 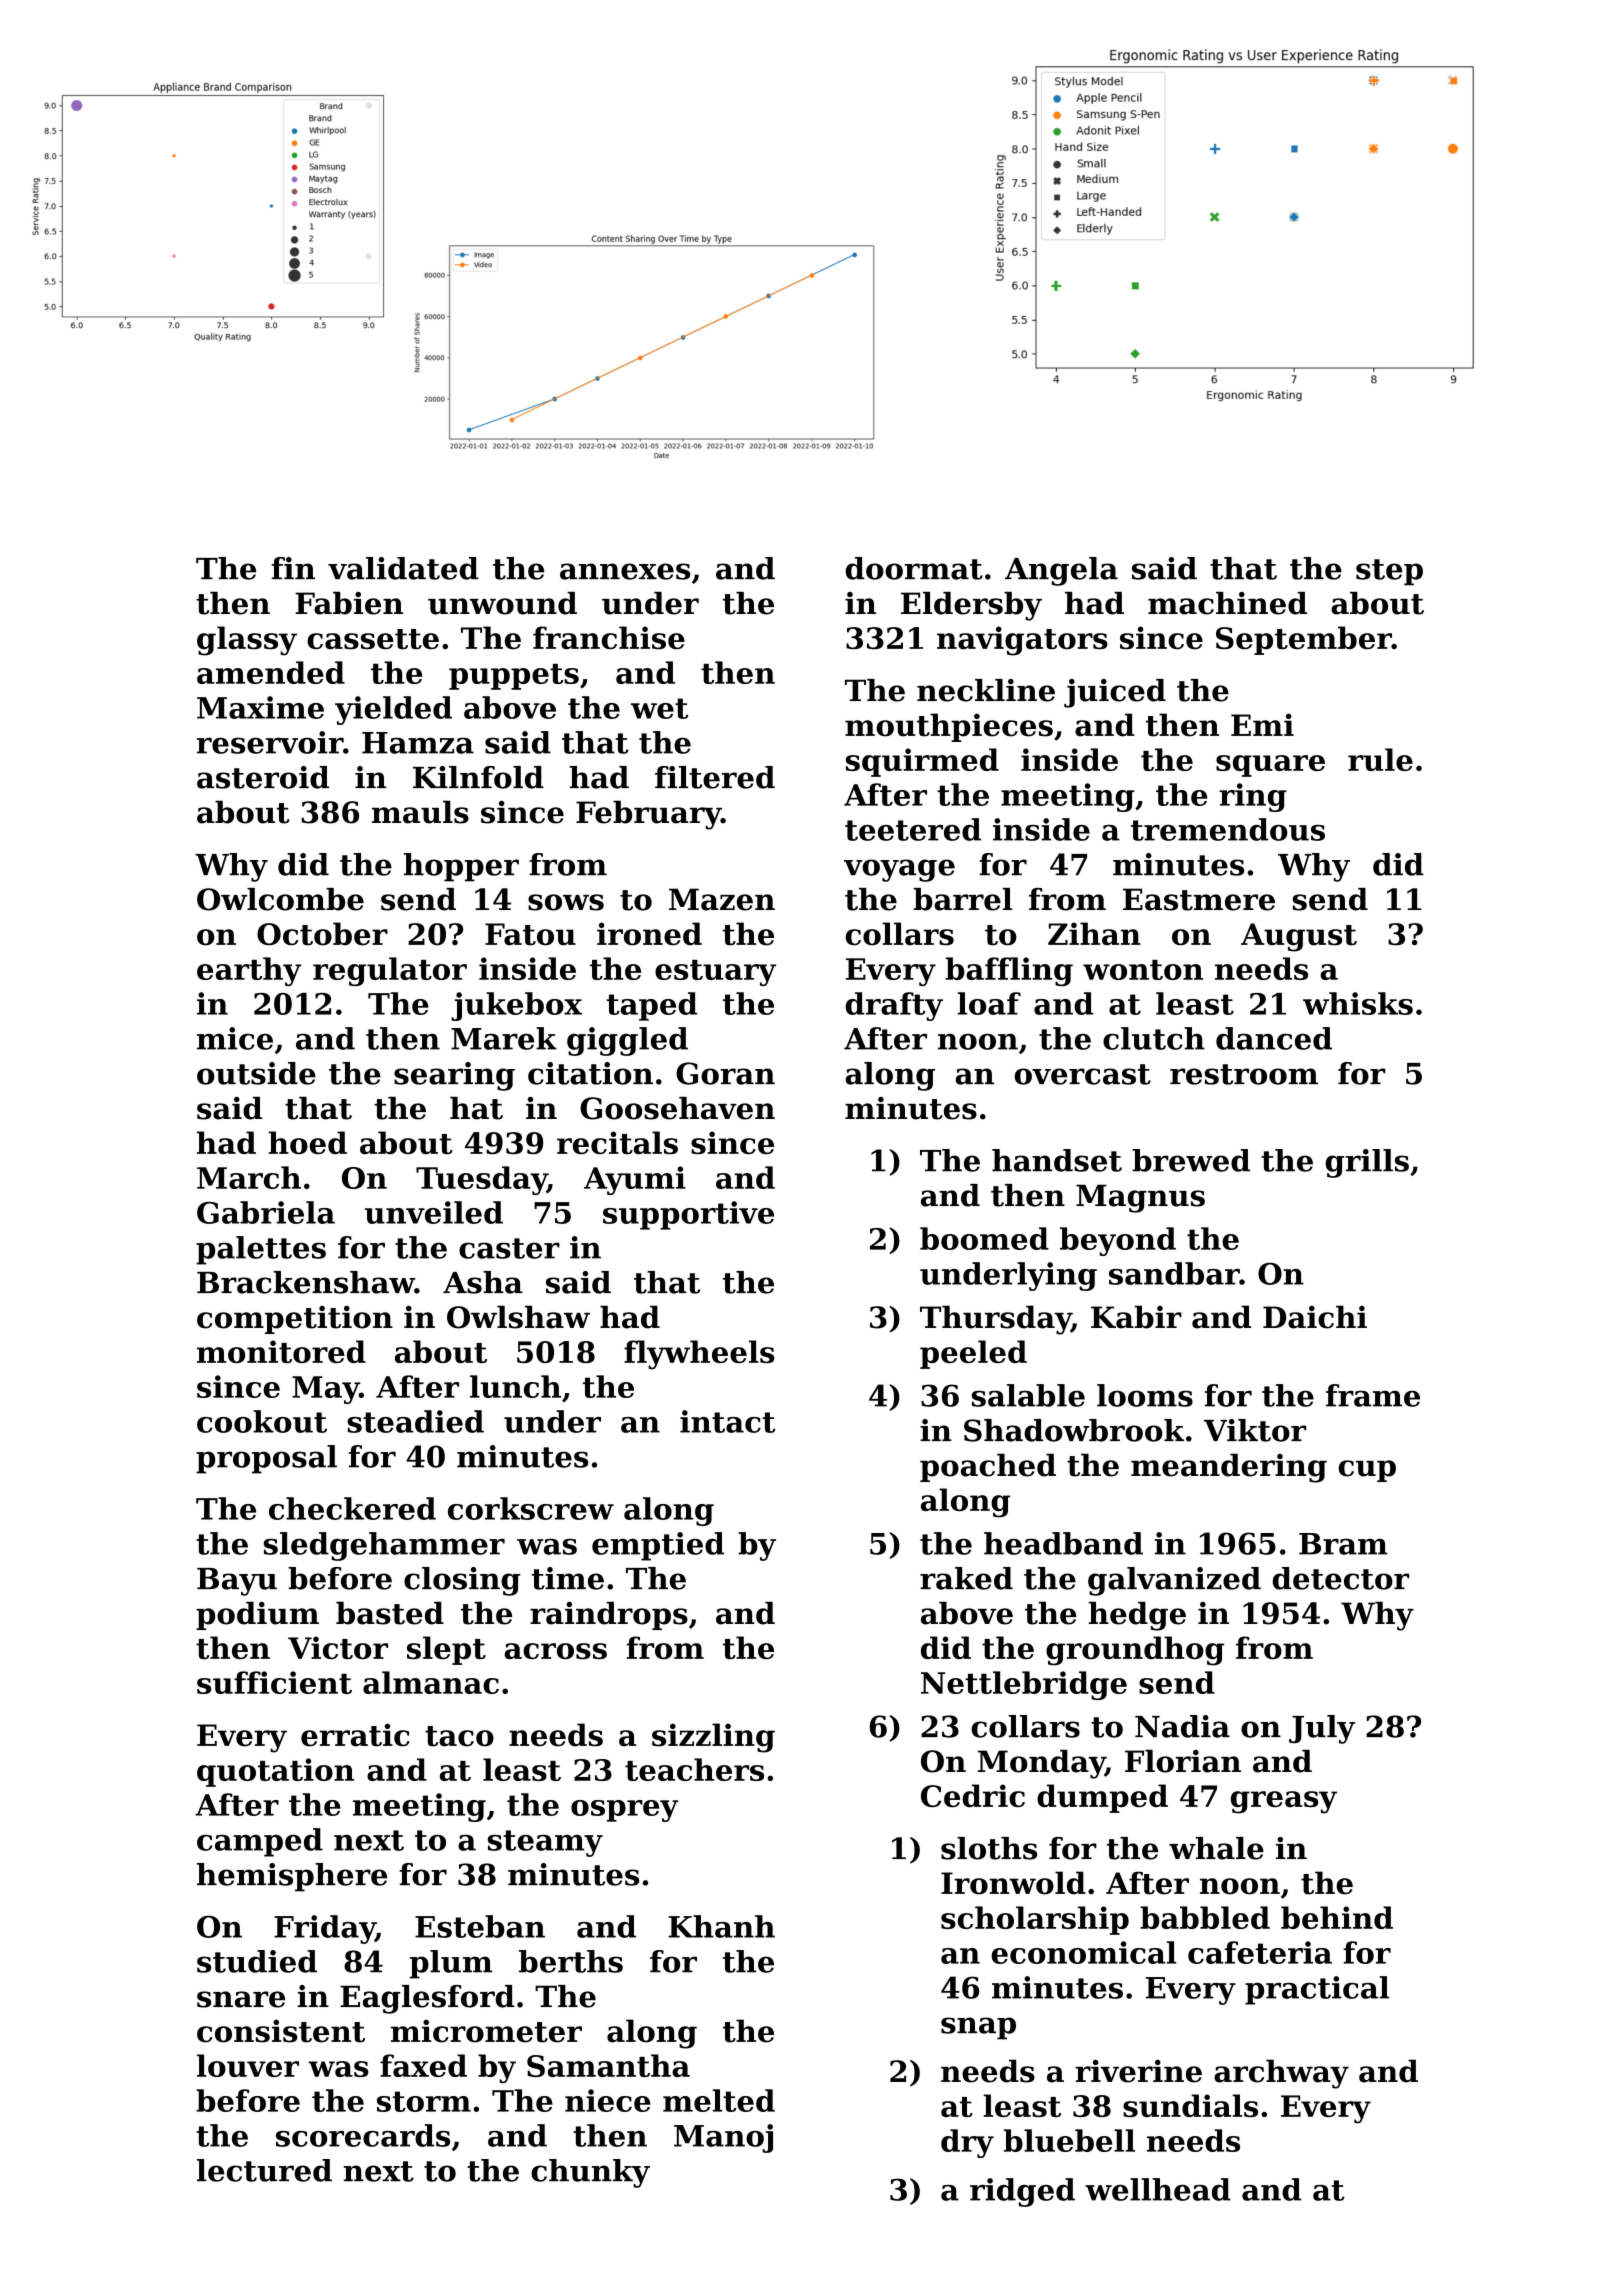 I want to click on ridged, so click(x=1022, y=2192).
